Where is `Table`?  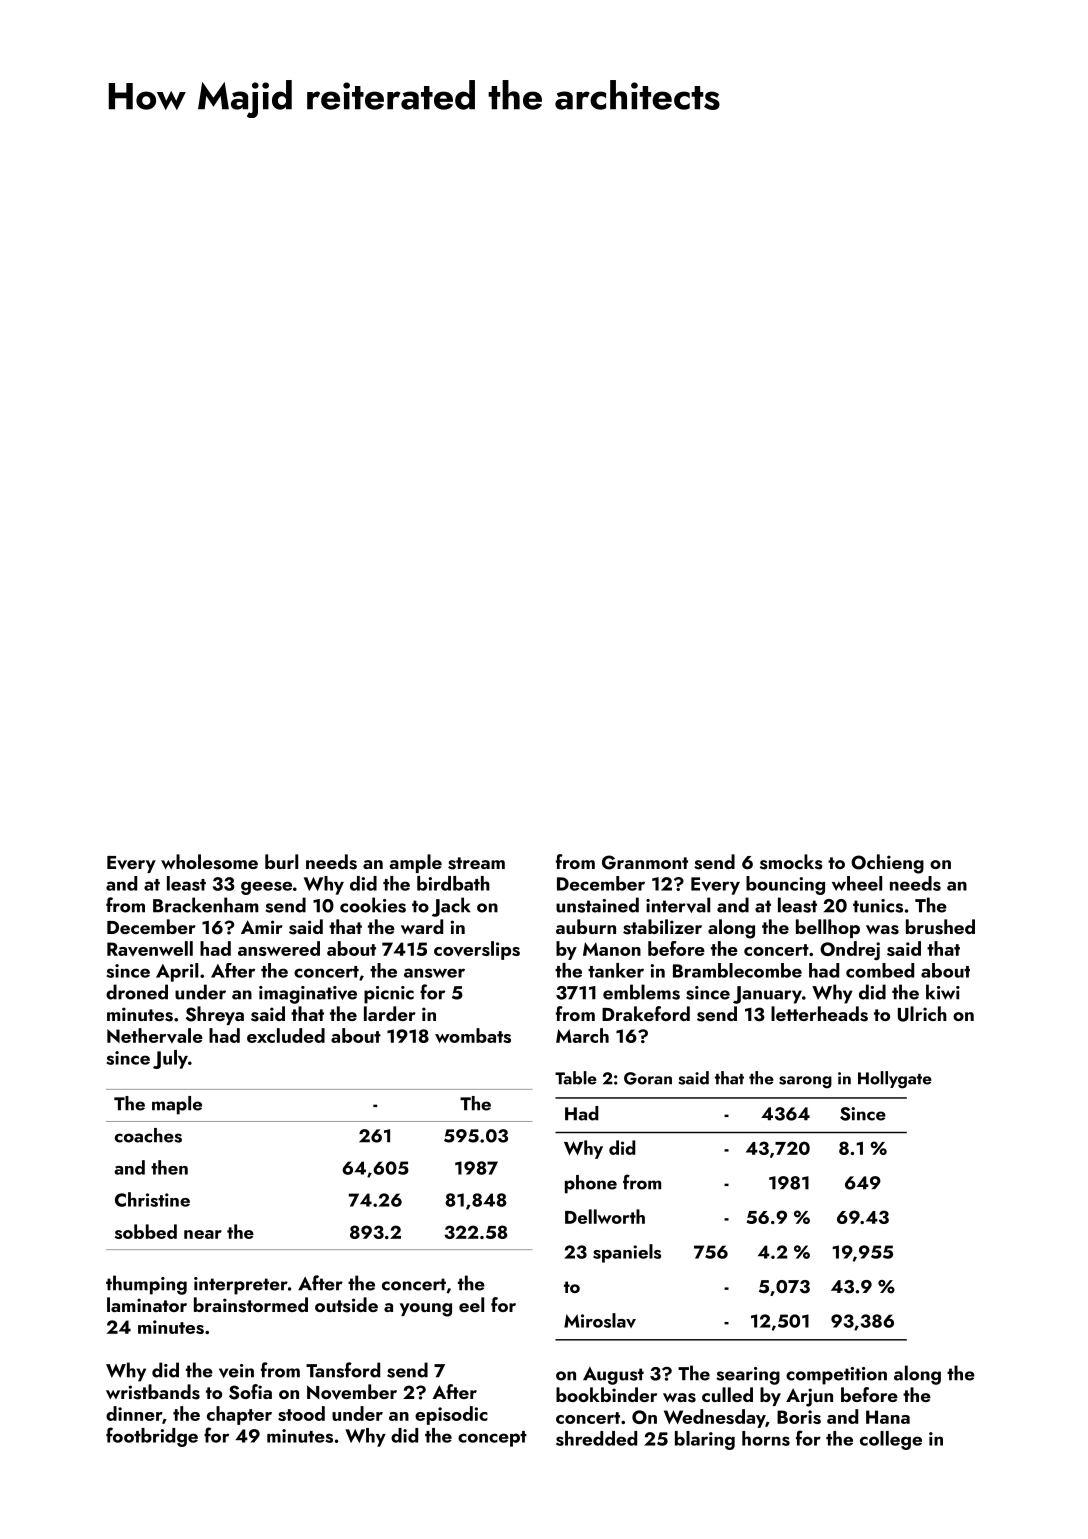 Table is located at coordinates (576, 1078).
